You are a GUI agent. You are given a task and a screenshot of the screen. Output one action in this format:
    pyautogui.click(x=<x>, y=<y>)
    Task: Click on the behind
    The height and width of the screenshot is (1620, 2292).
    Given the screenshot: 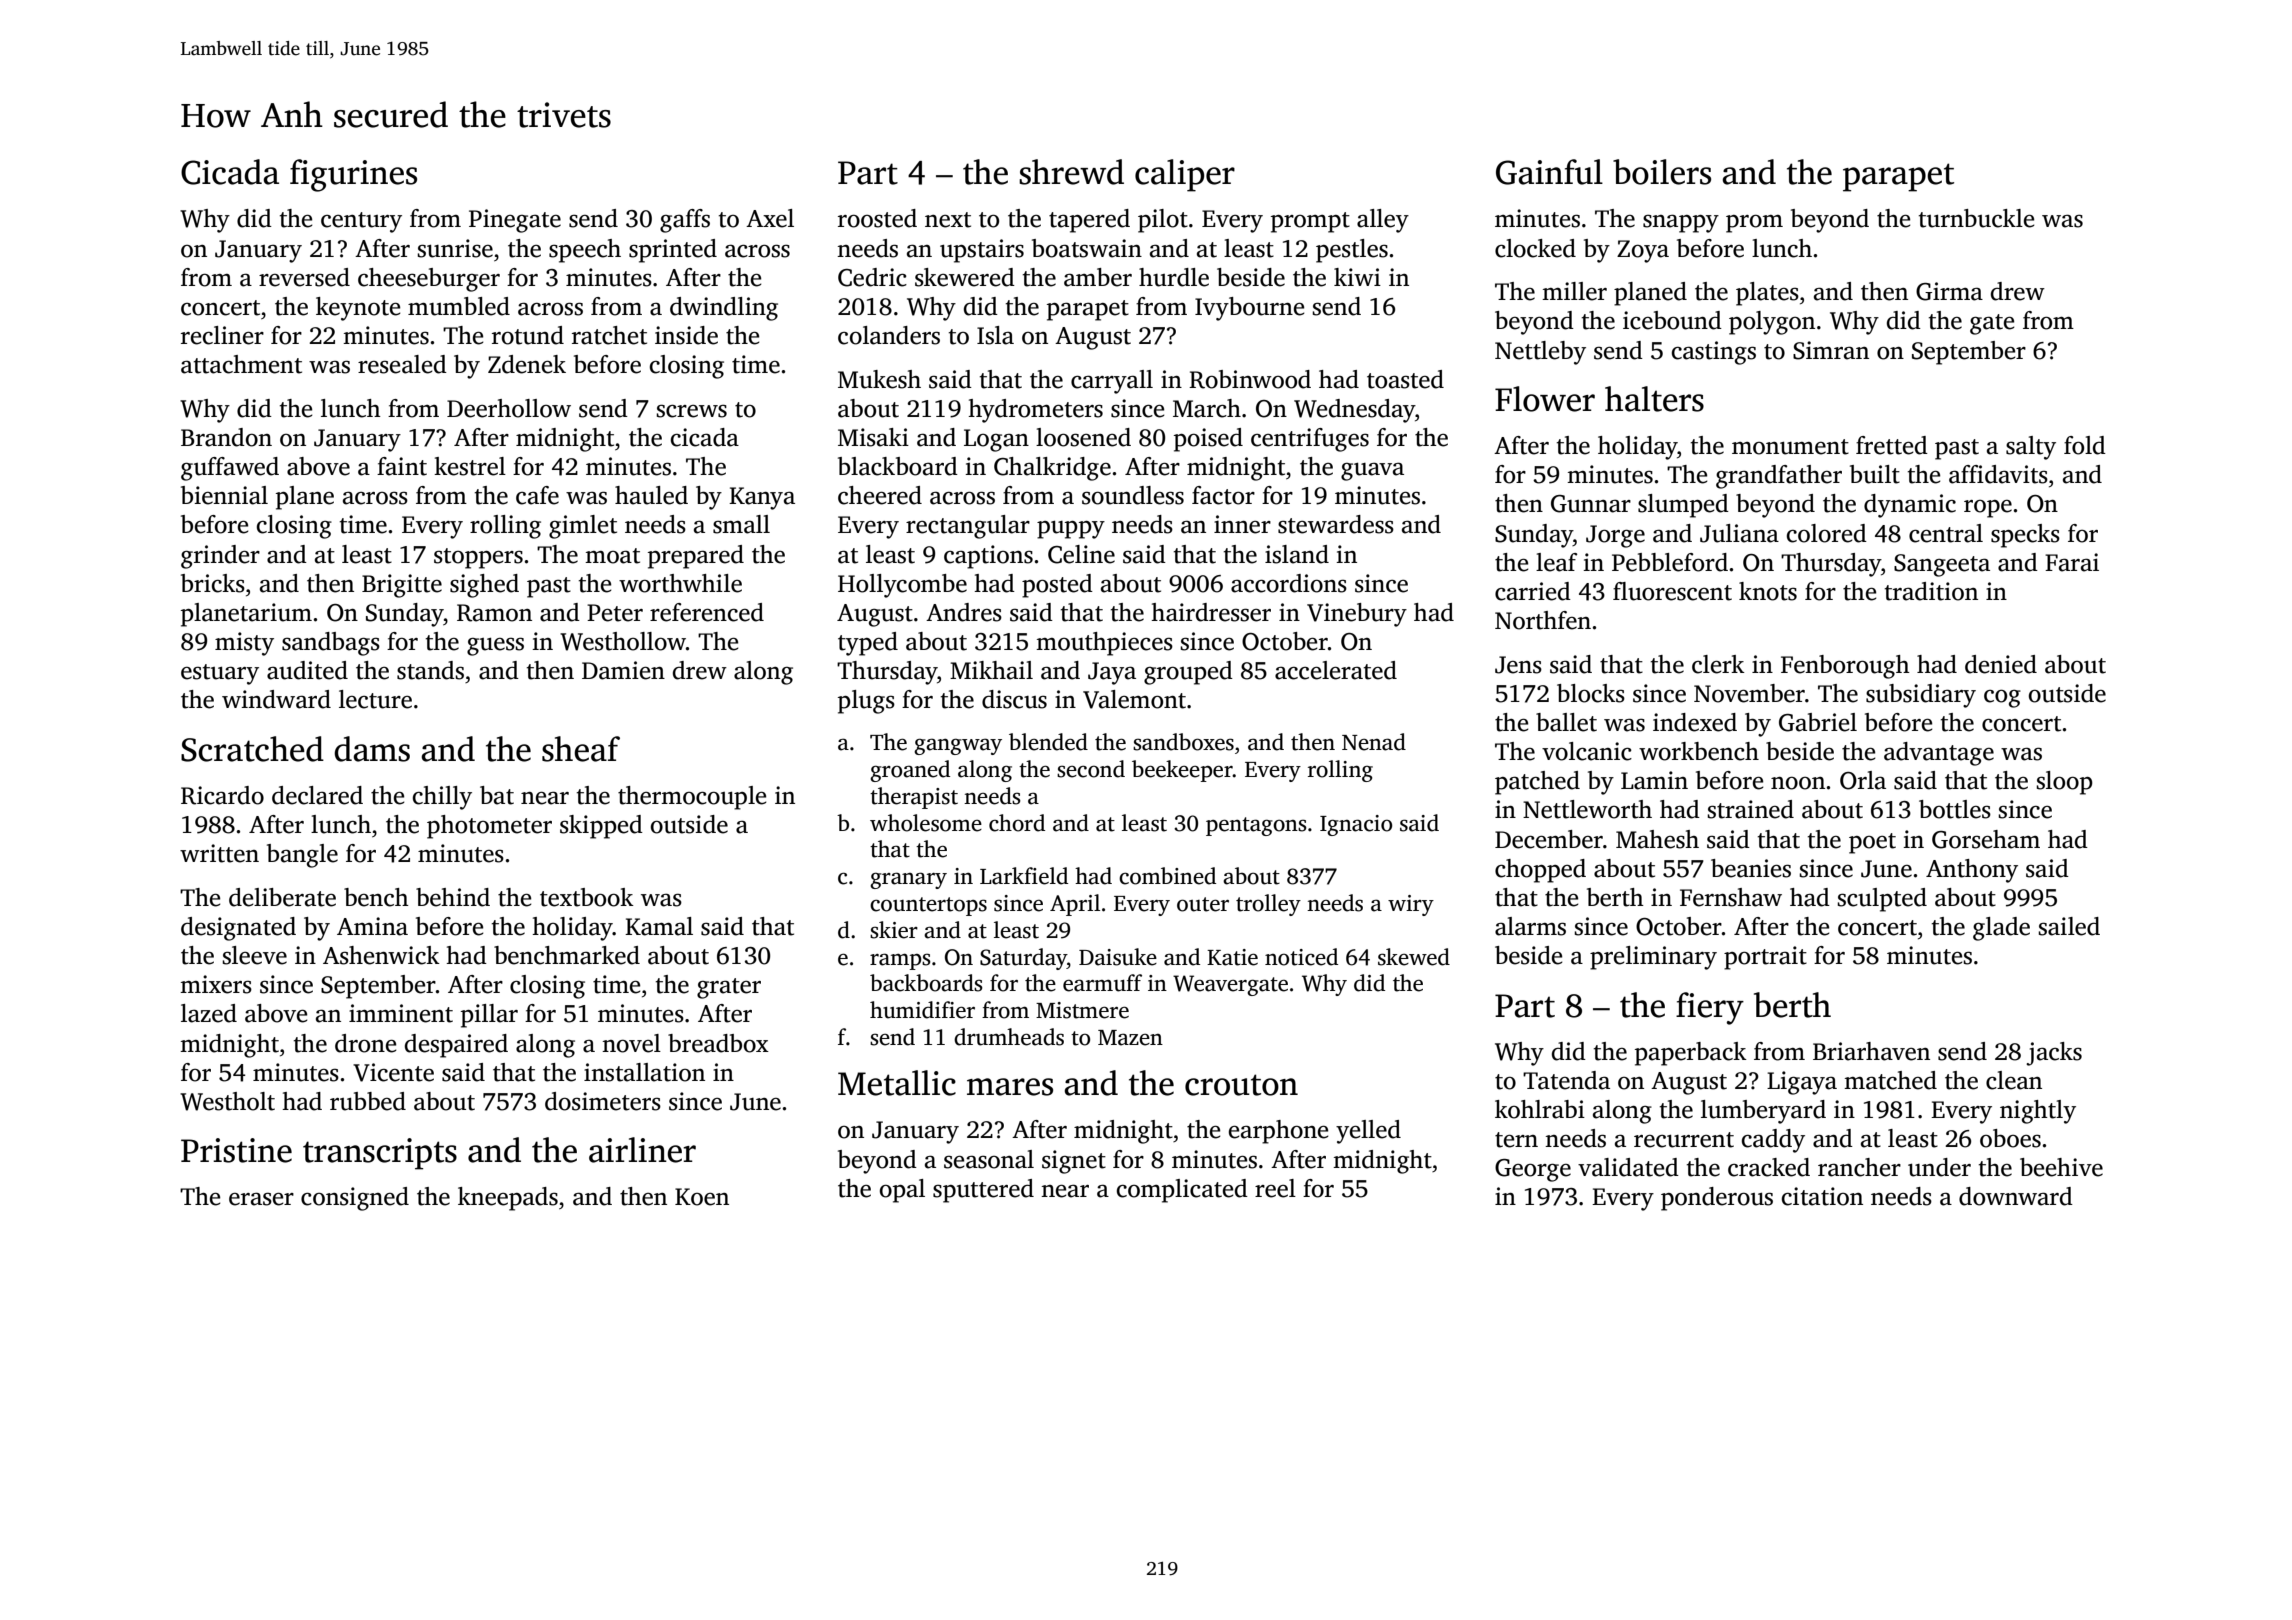 What is the action you would take?
    pyautogui.click(x=453, y=897)
